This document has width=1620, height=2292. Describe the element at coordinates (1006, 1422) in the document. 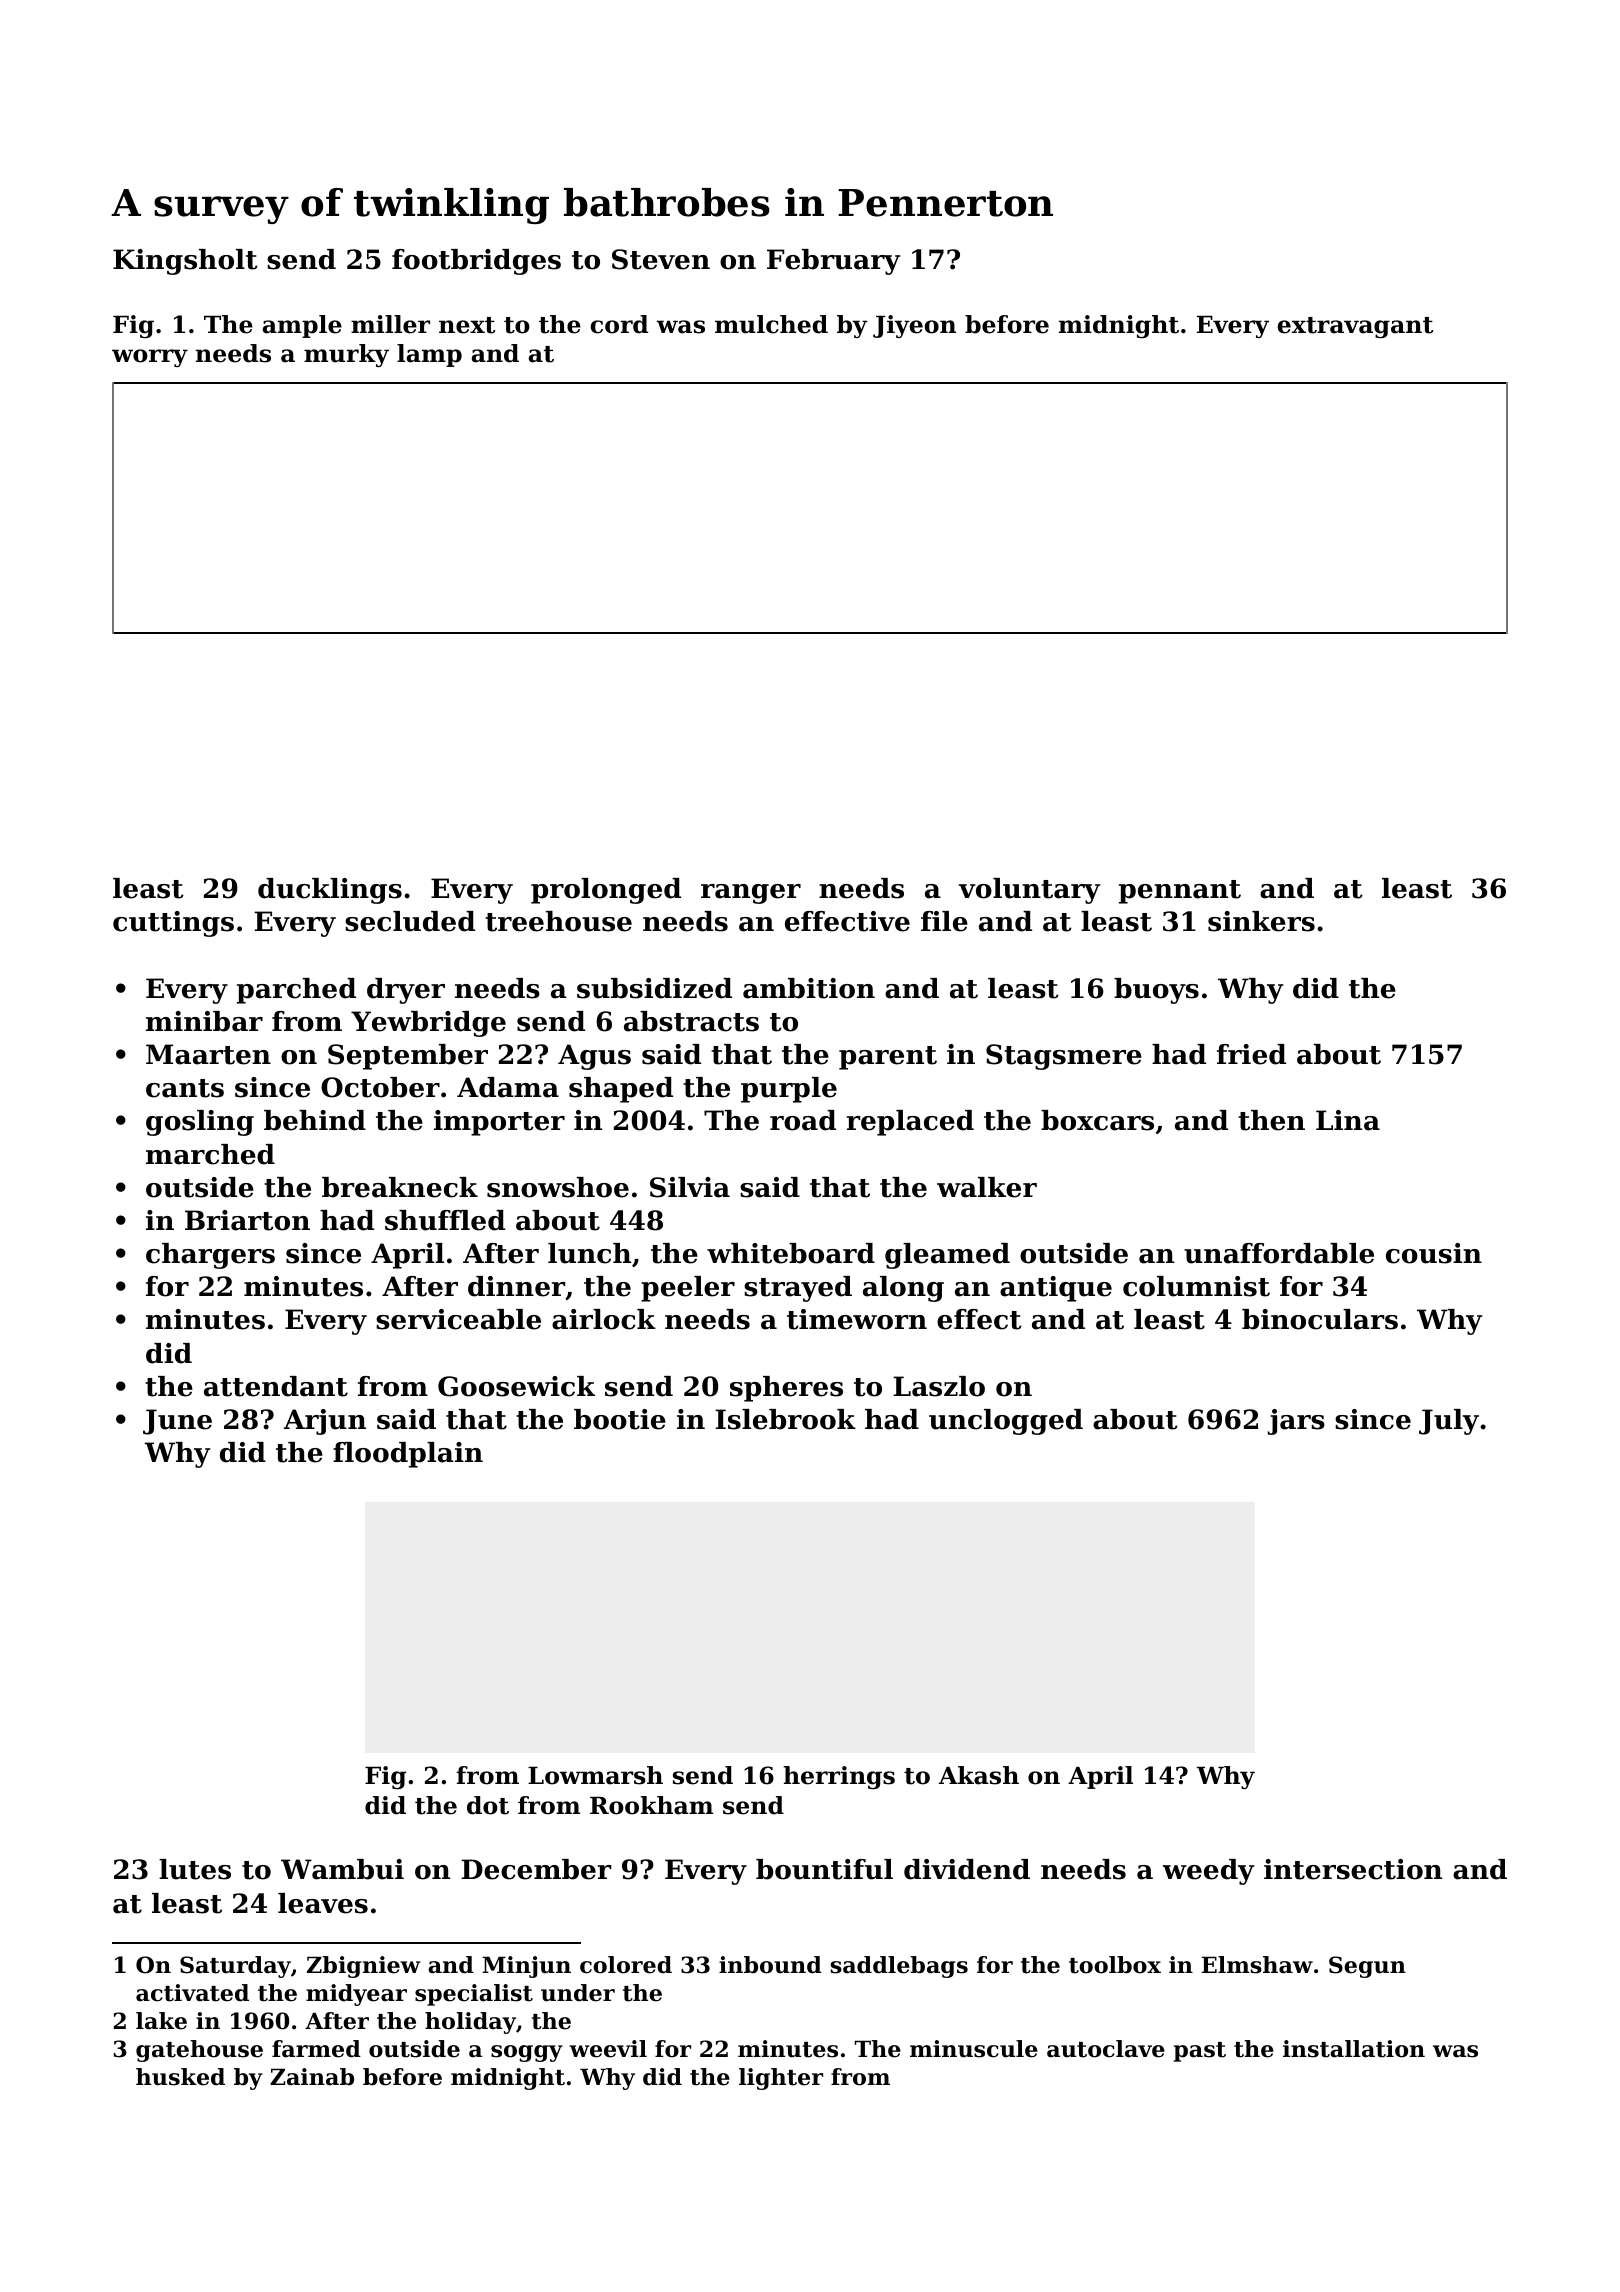

I see `unclogged` at that location.
